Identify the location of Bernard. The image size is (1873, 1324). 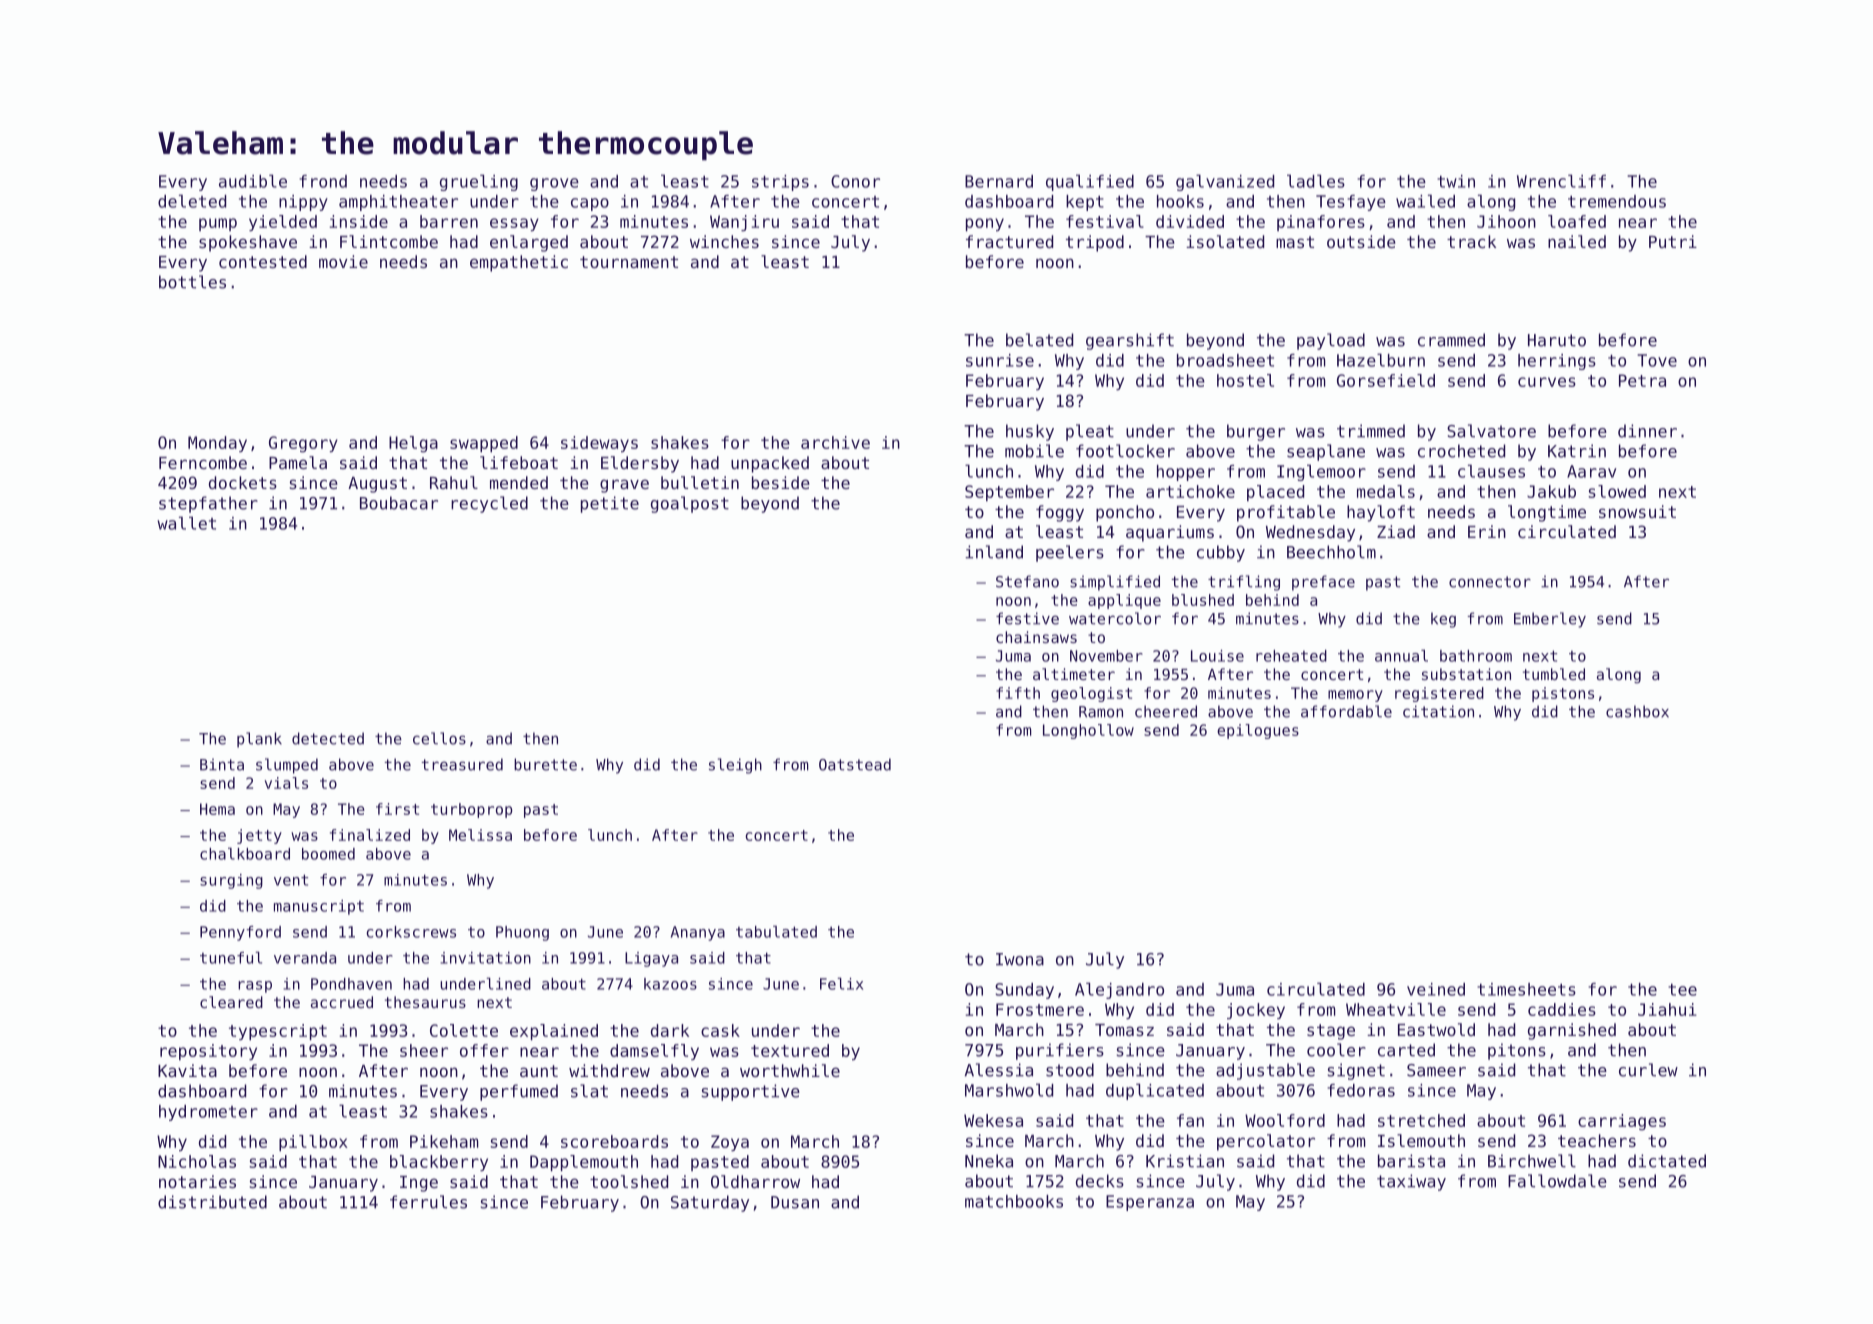
(999, 181).
